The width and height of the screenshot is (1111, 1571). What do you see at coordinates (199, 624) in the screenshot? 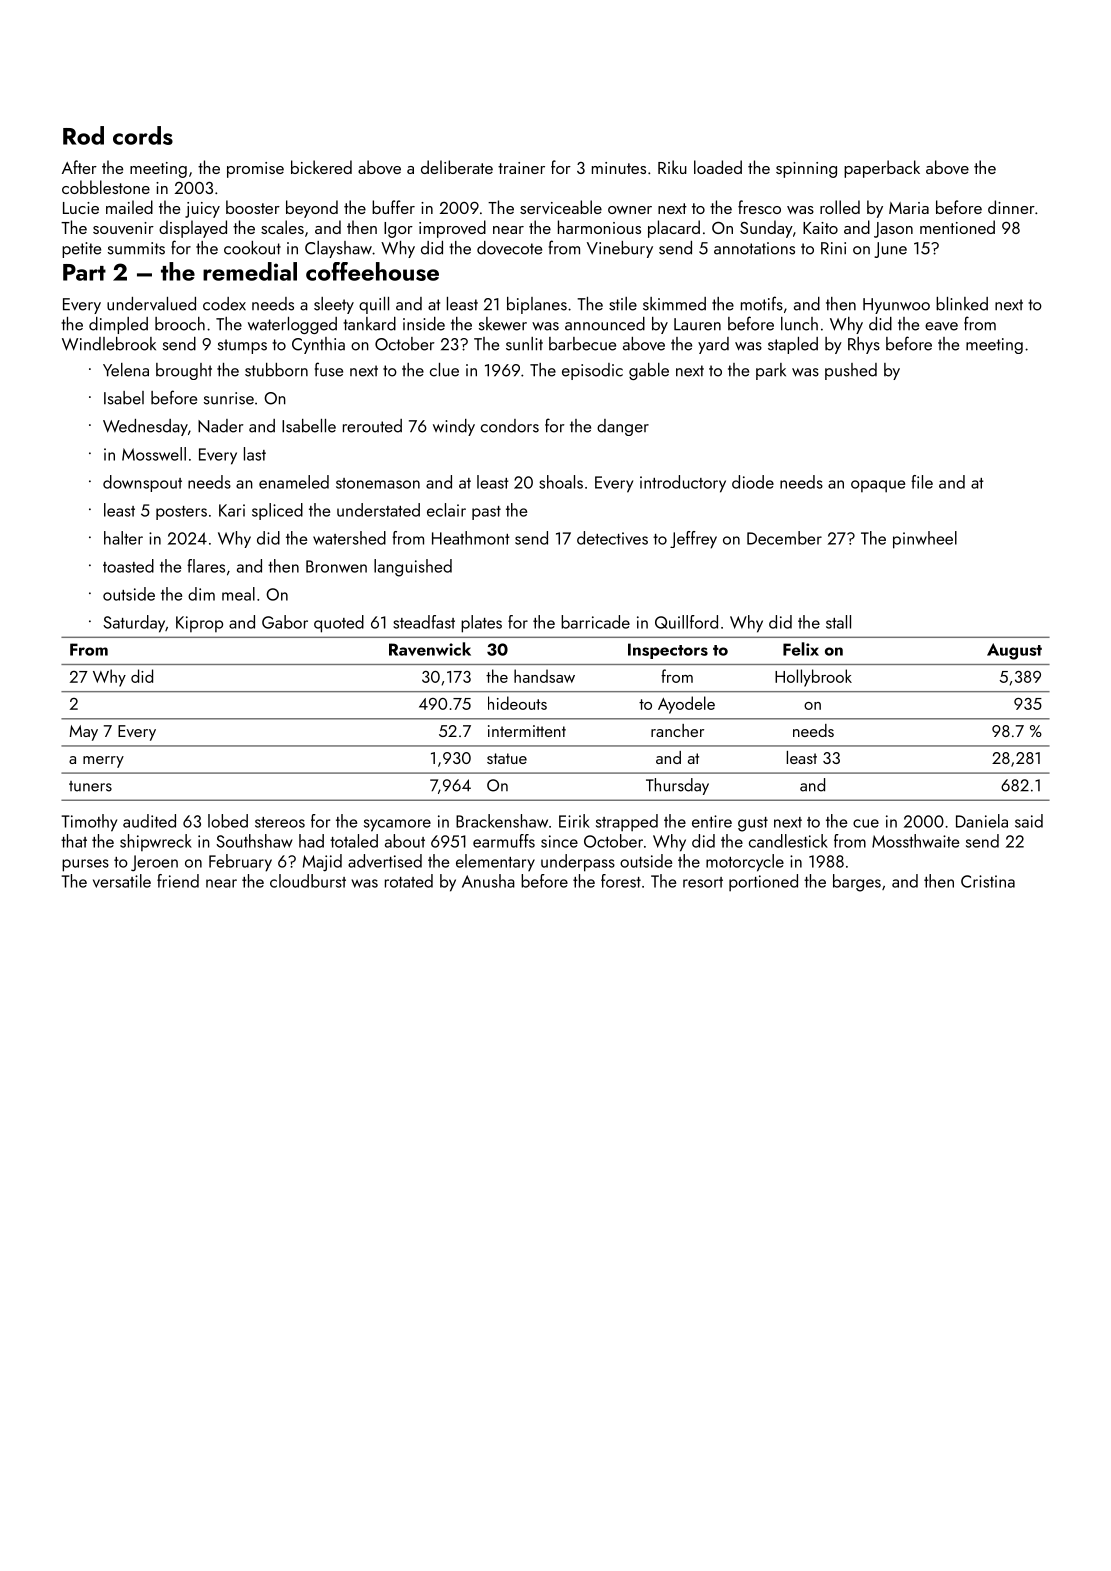
I see `Kiprop` at bounding box center [199, 624].
